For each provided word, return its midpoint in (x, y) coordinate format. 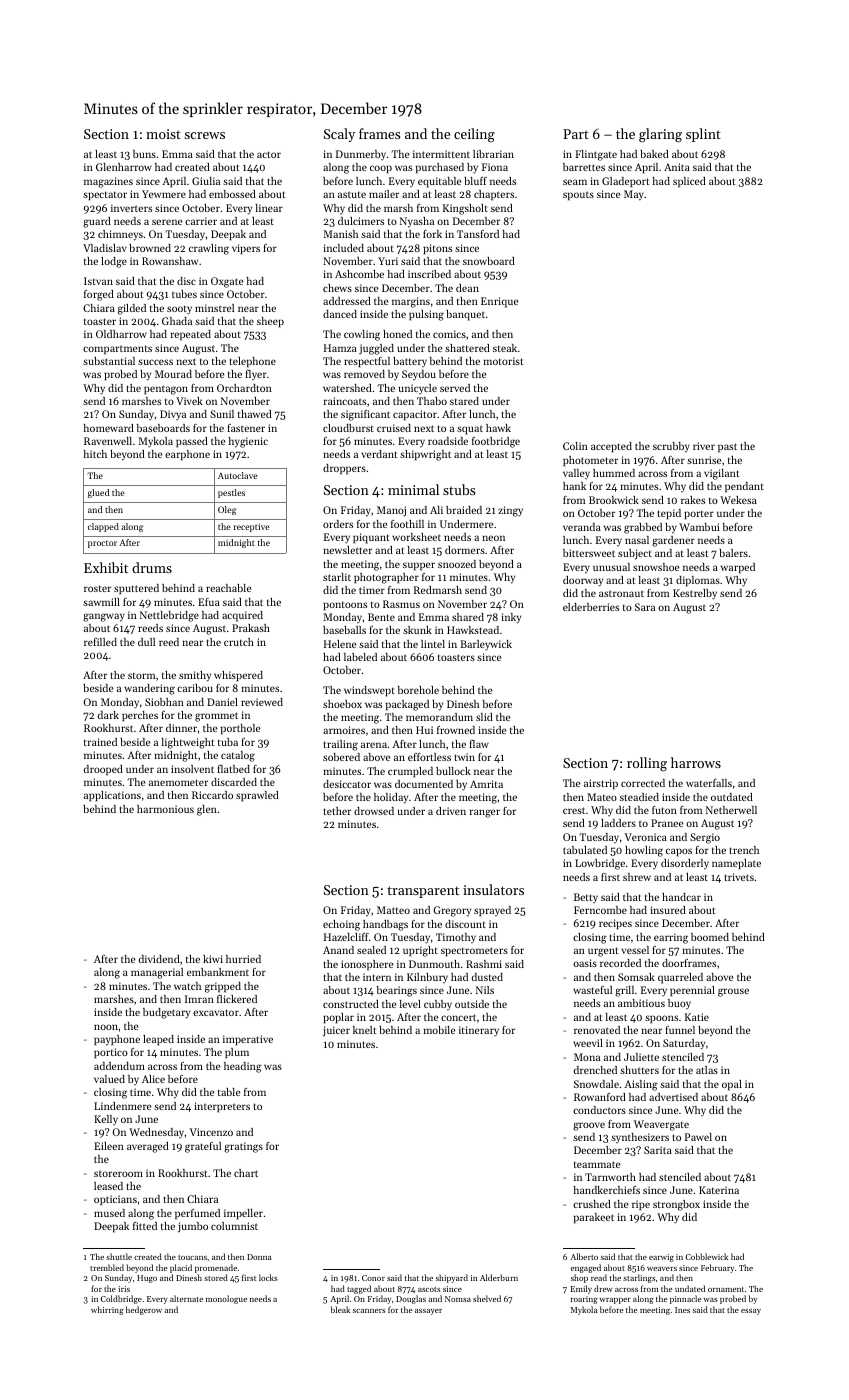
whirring (107, 1310)
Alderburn (499, 1277)
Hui (424, 730)
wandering (149, 689)
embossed (232, 194)
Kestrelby (695, 594)
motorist (503, 361)
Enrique (500, 302)
